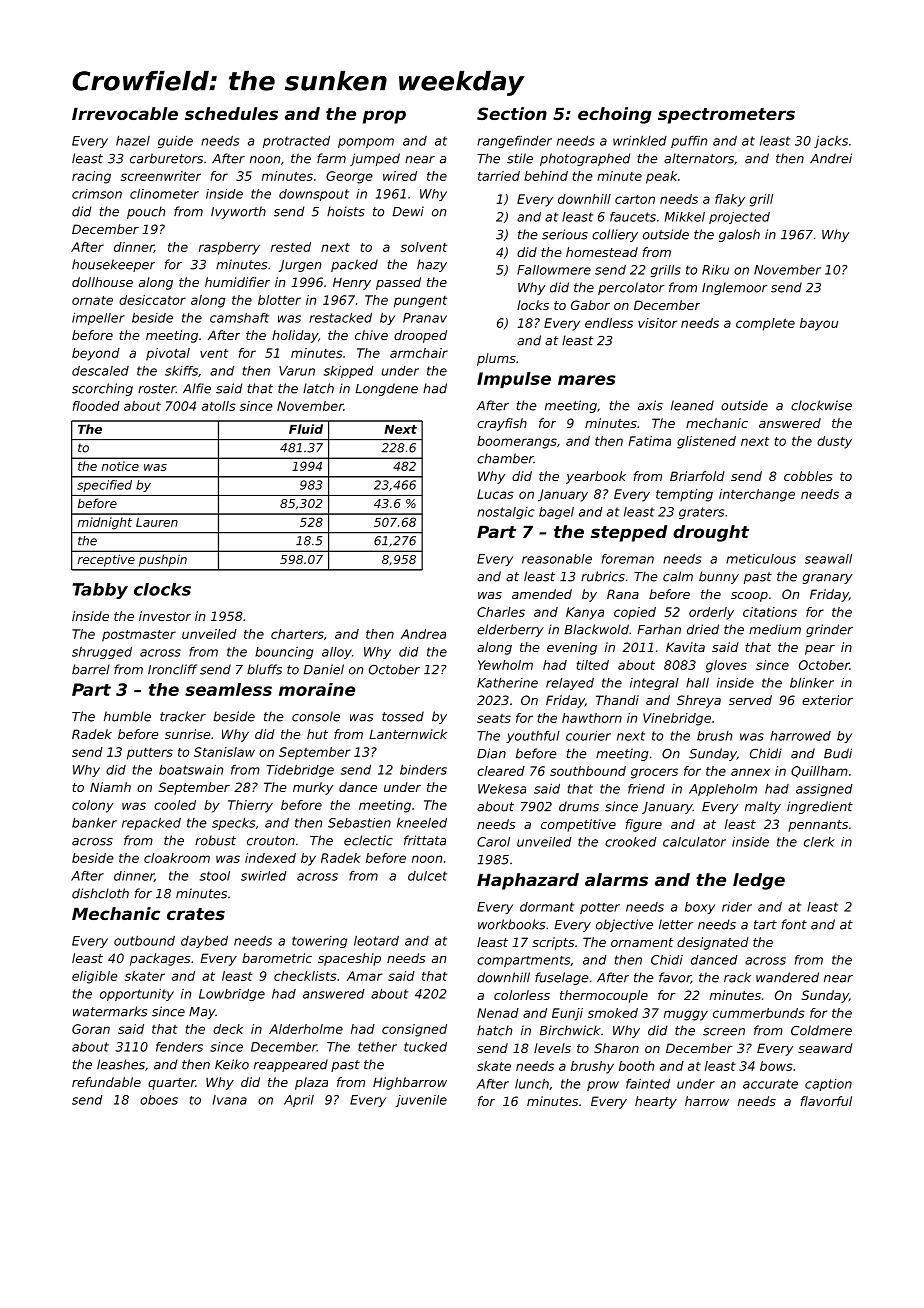  What do you see at coordinates (726, 116) in the page?
I see `spectrometers` at bounding box center [726, 116].
